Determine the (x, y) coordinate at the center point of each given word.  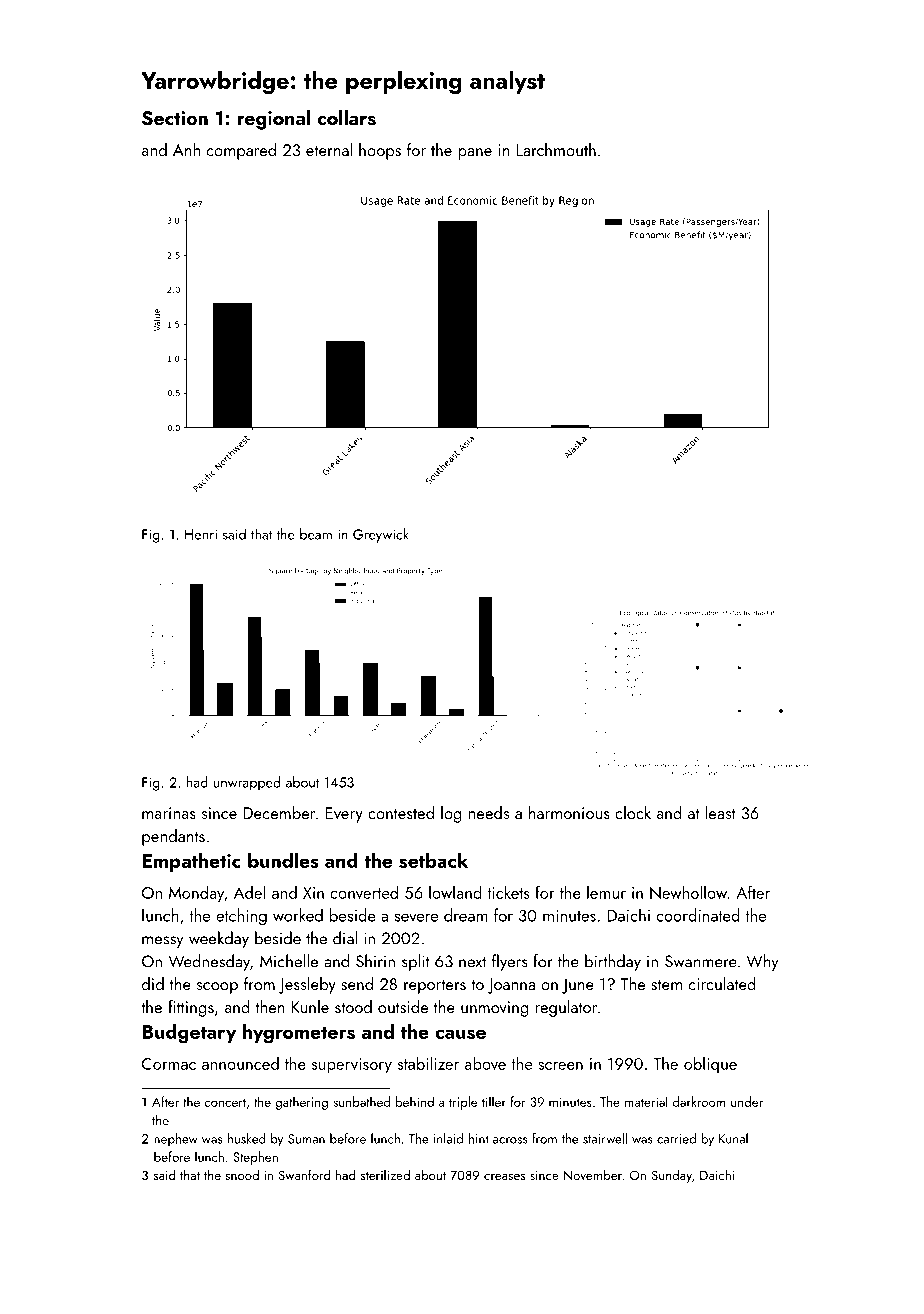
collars (346, 118)
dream (466, 915)
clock (633, 812)
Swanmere (701, 961)
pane (475, 154)
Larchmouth (556, 149)
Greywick (381, 535)
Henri (201, 534)
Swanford (304, 1174)
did (153, 983)
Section (175, 118)
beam (316, 534)
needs (488, 812)
